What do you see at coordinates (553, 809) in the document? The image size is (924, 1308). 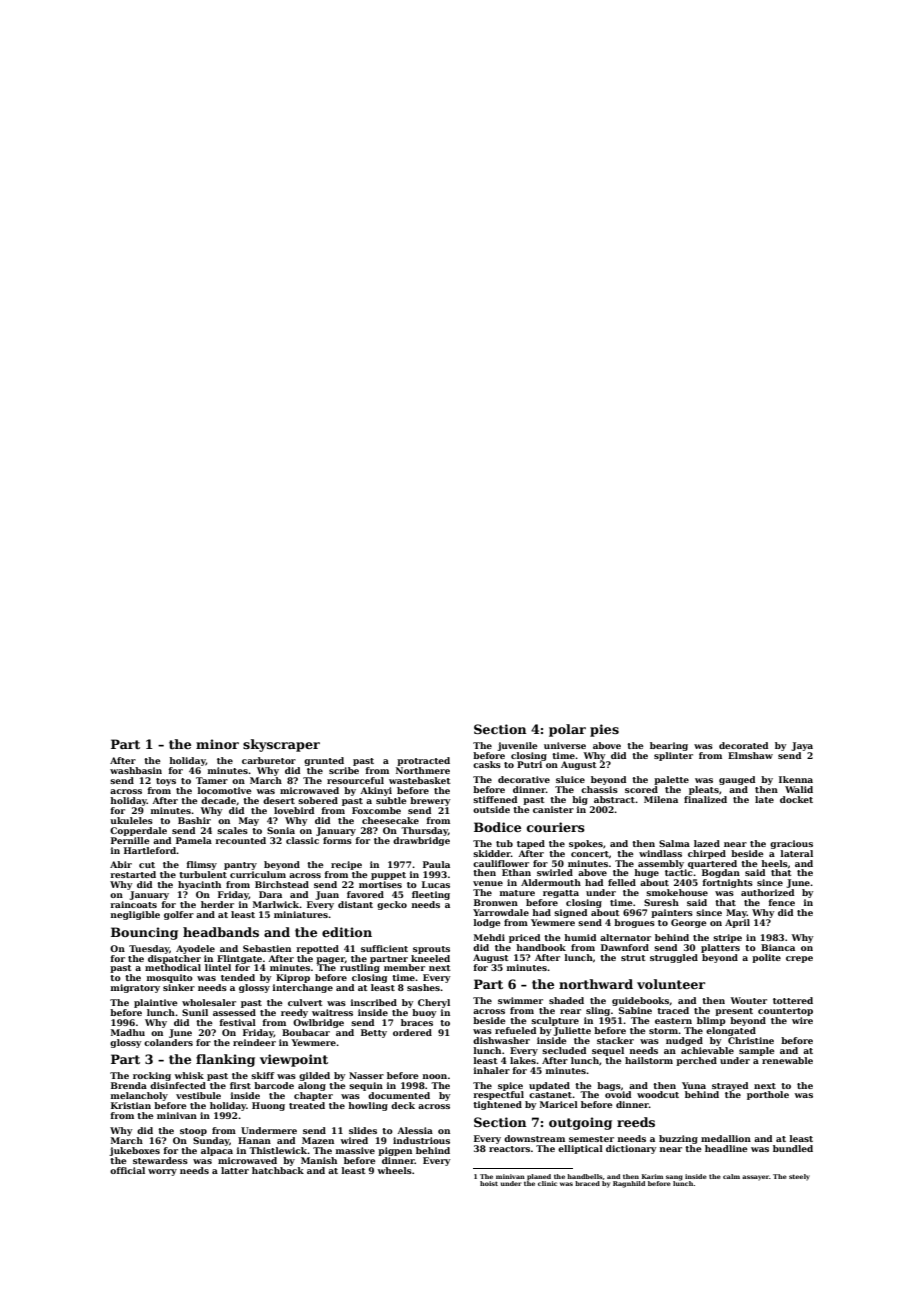 I see `canister` at bounding box center [553, 809].
